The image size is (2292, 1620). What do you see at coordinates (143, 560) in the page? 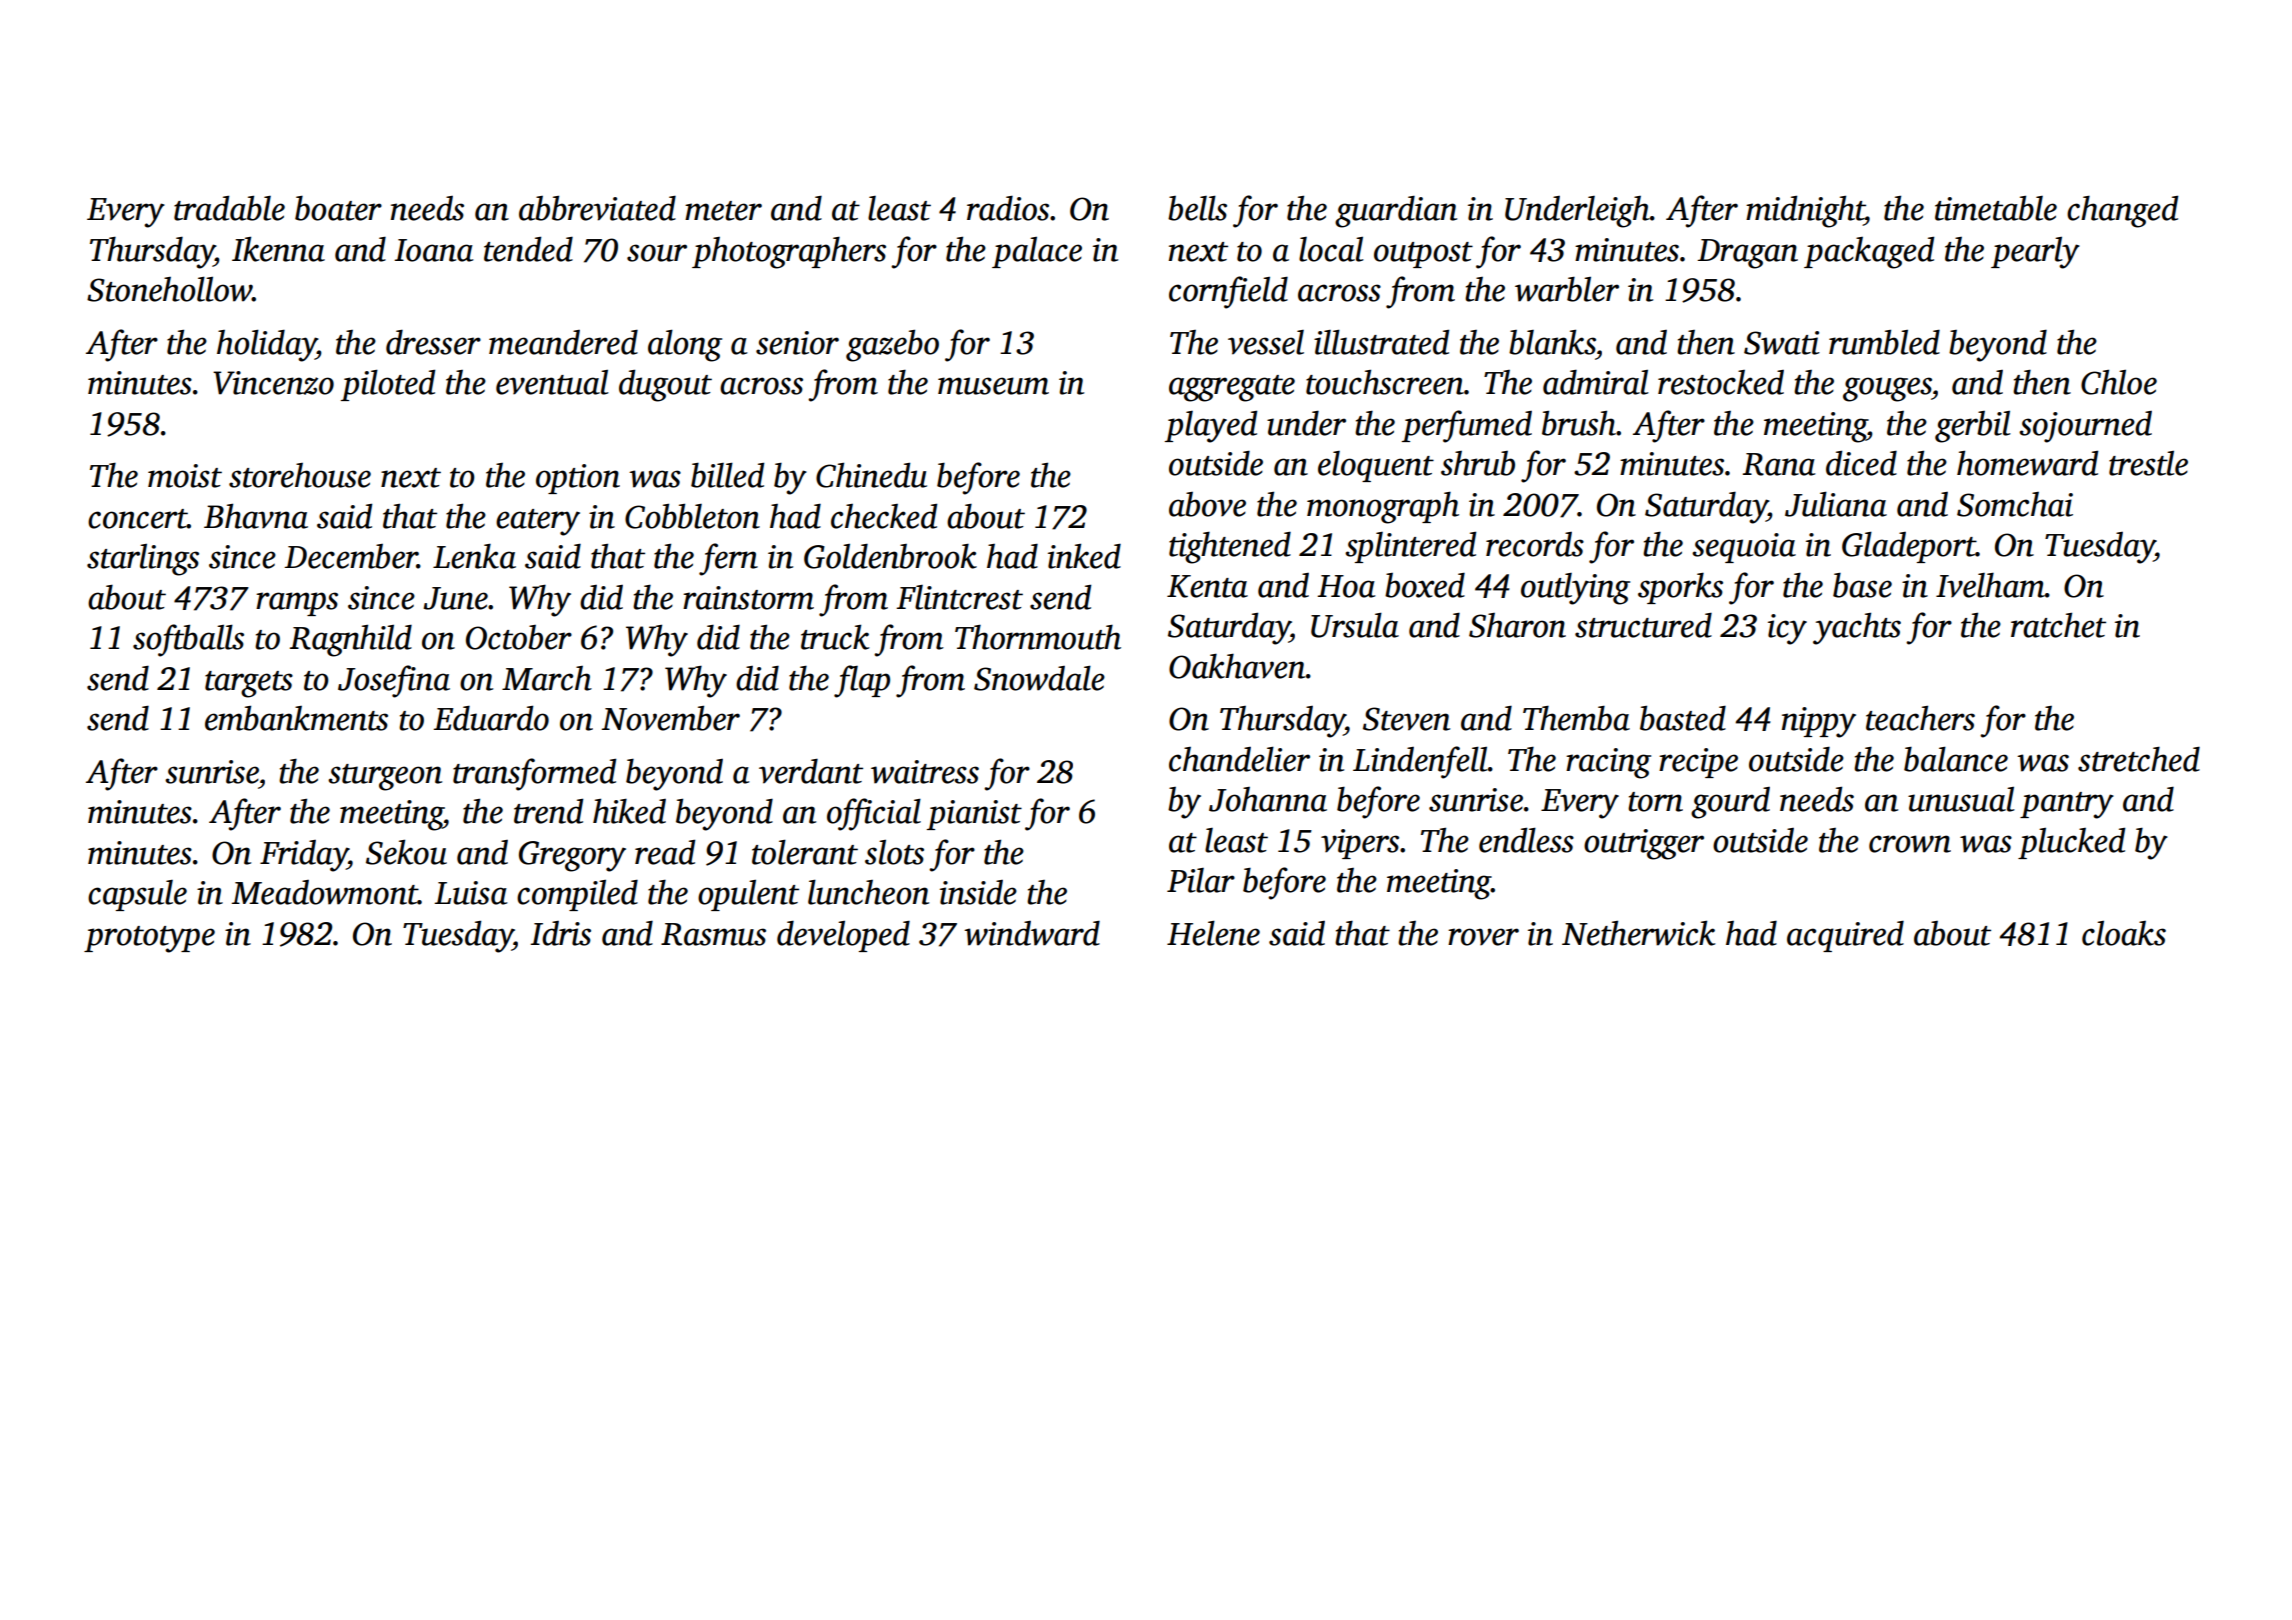
I see `starlings` at bounding box center [143, 560].
